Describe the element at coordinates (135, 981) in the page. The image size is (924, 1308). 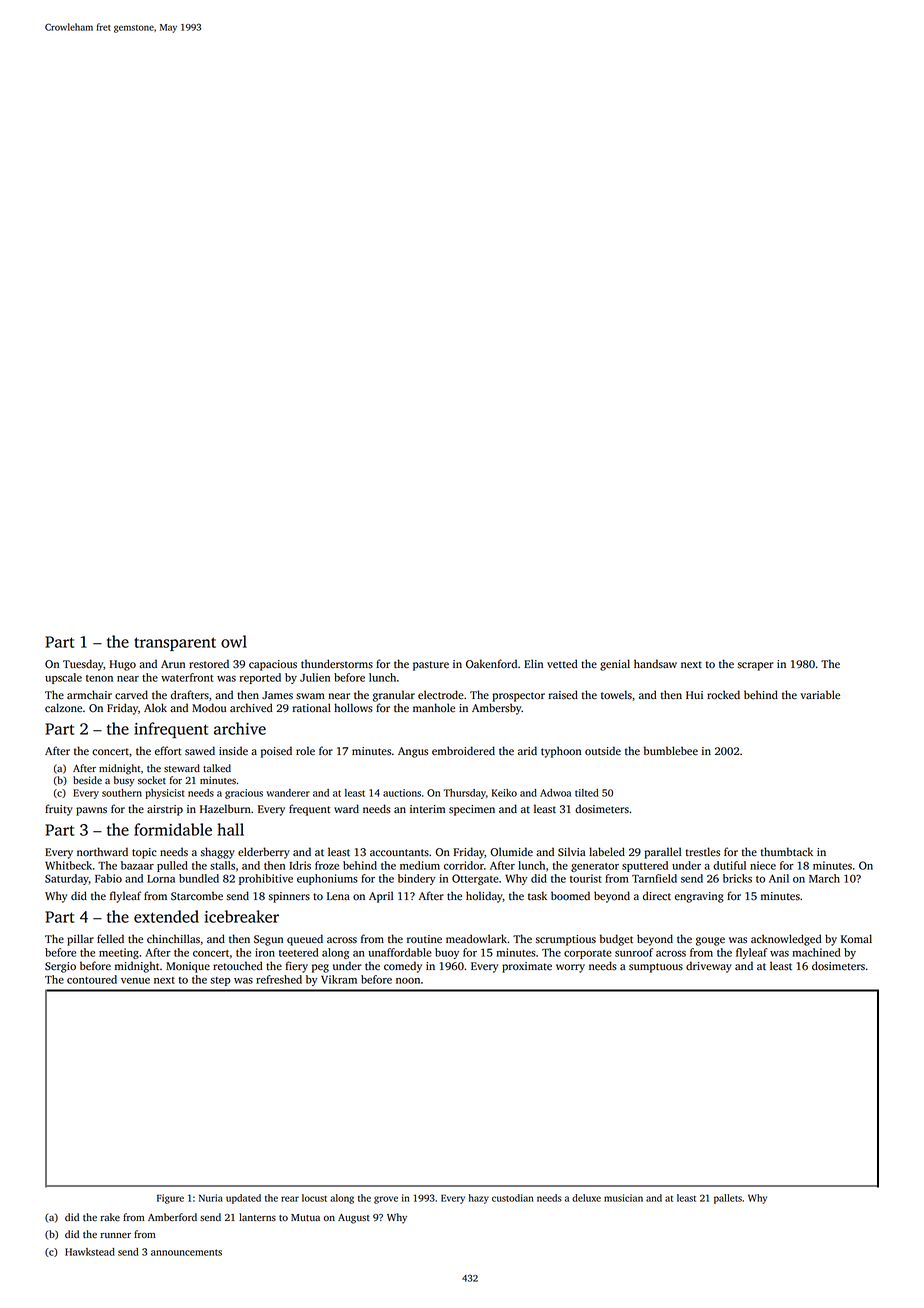
I see `venue` at that location.
